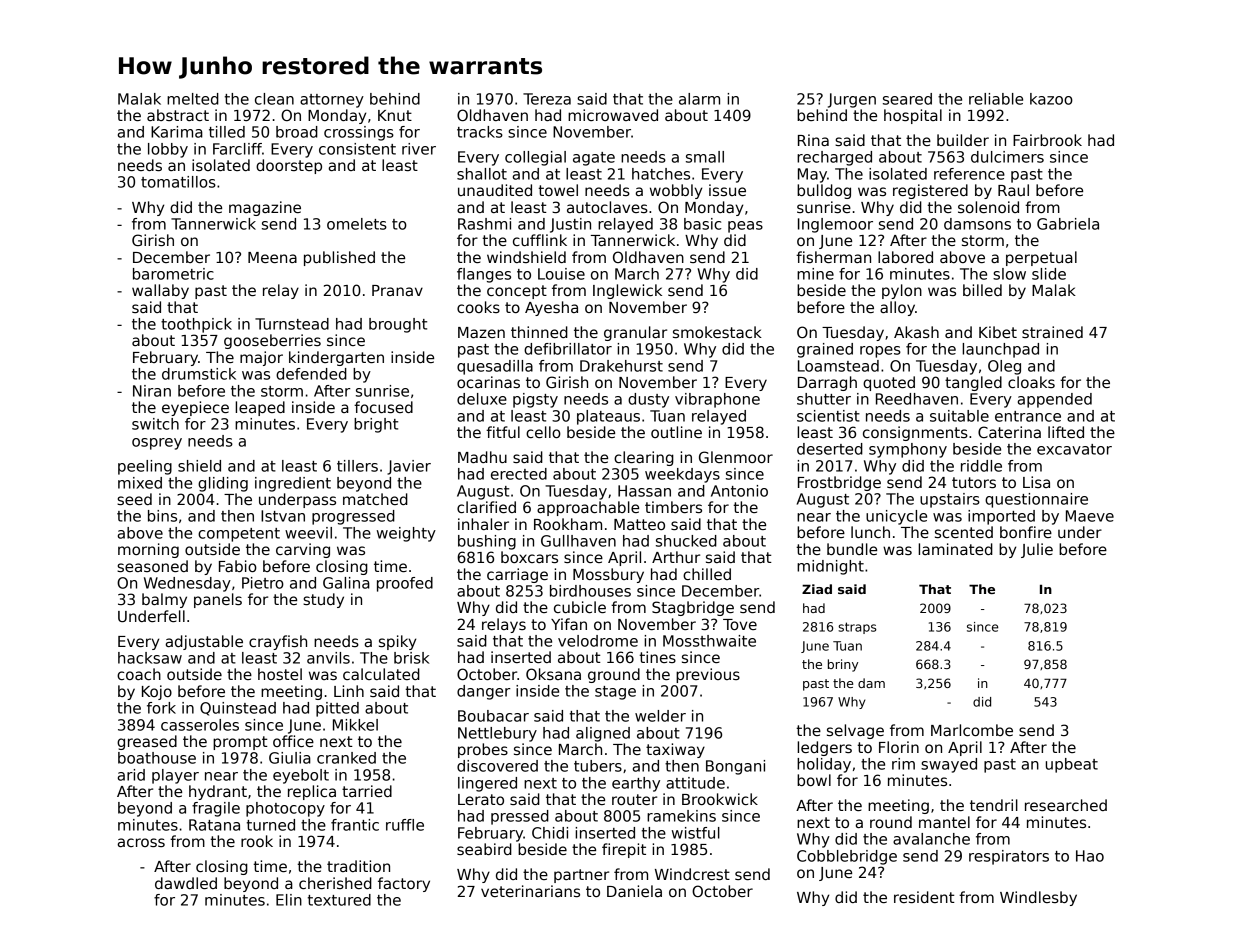 This screenshot has height=952, width=1233. What do you see at coordinates (141, 842) in the screenshot?
I see `across` at bounding box center [141, 842].
